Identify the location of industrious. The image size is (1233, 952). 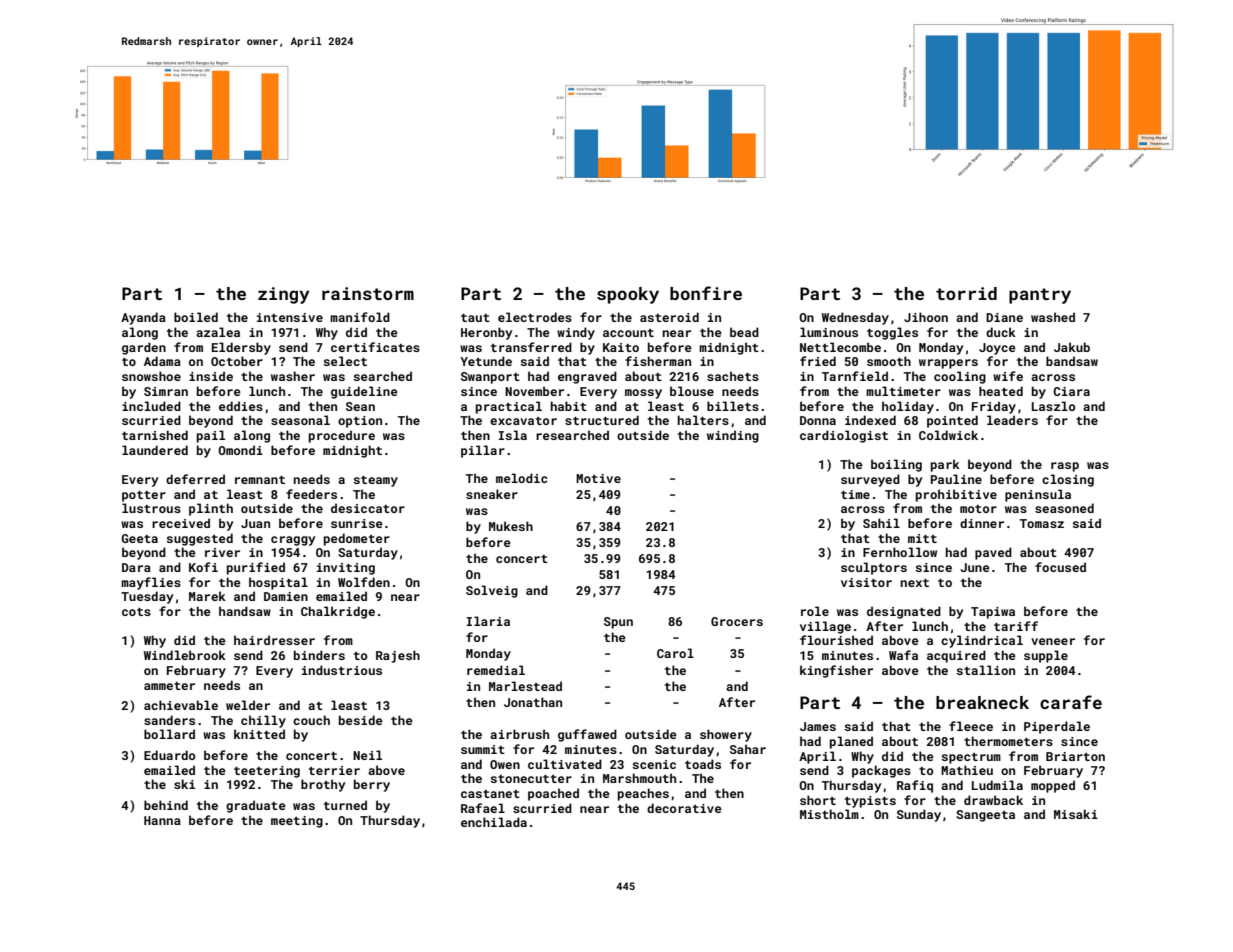
(342, 670).
